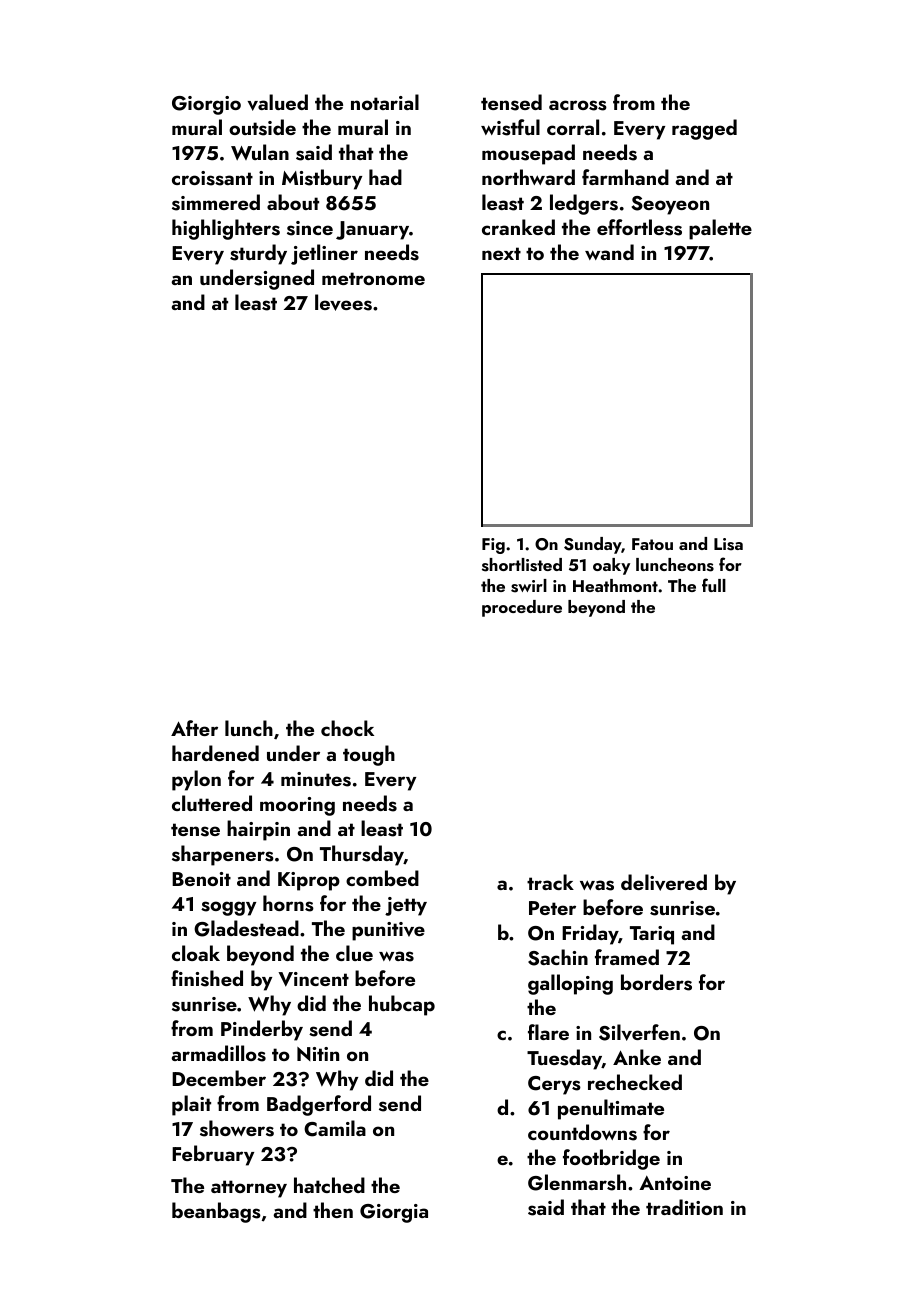 The width and height of the screenshot is (924, 1311). Describe the element at coordinates (212, 803) in the screenshot. I see `cluttered` at that location.
